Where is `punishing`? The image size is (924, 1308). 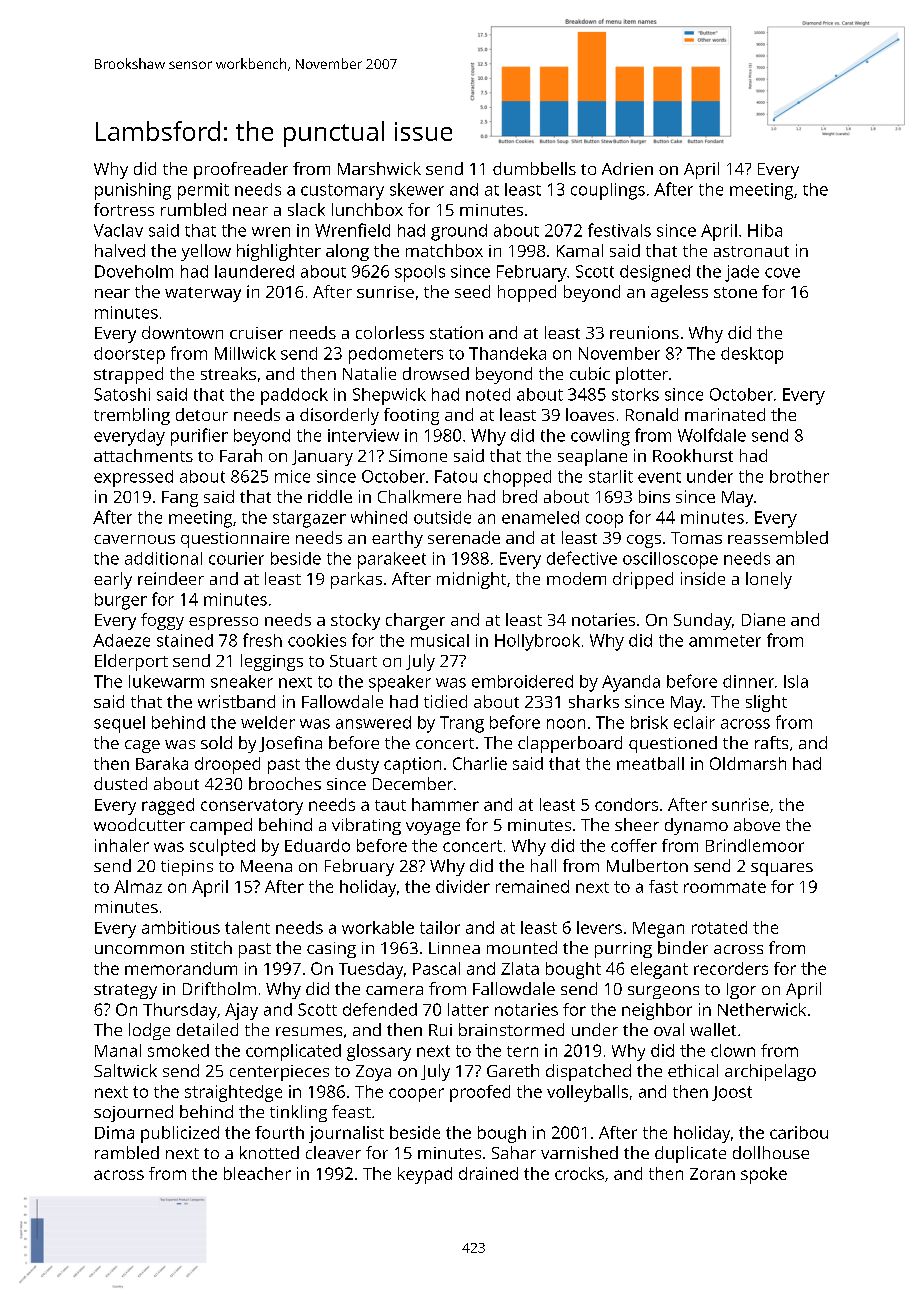 punishing is located at coordinates (133, 191).
